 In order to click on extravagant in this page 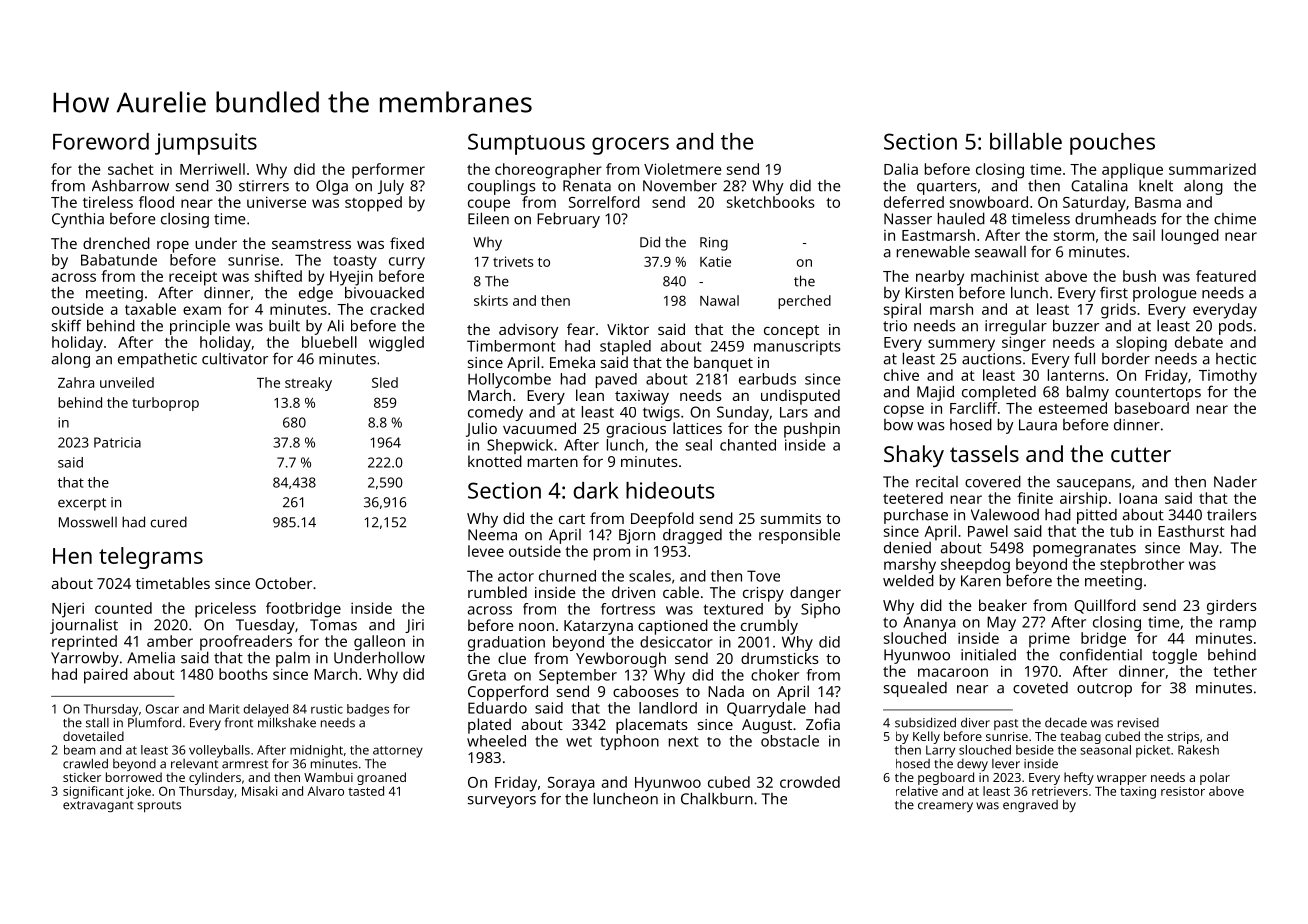, I will do `click(98, 806)`.
